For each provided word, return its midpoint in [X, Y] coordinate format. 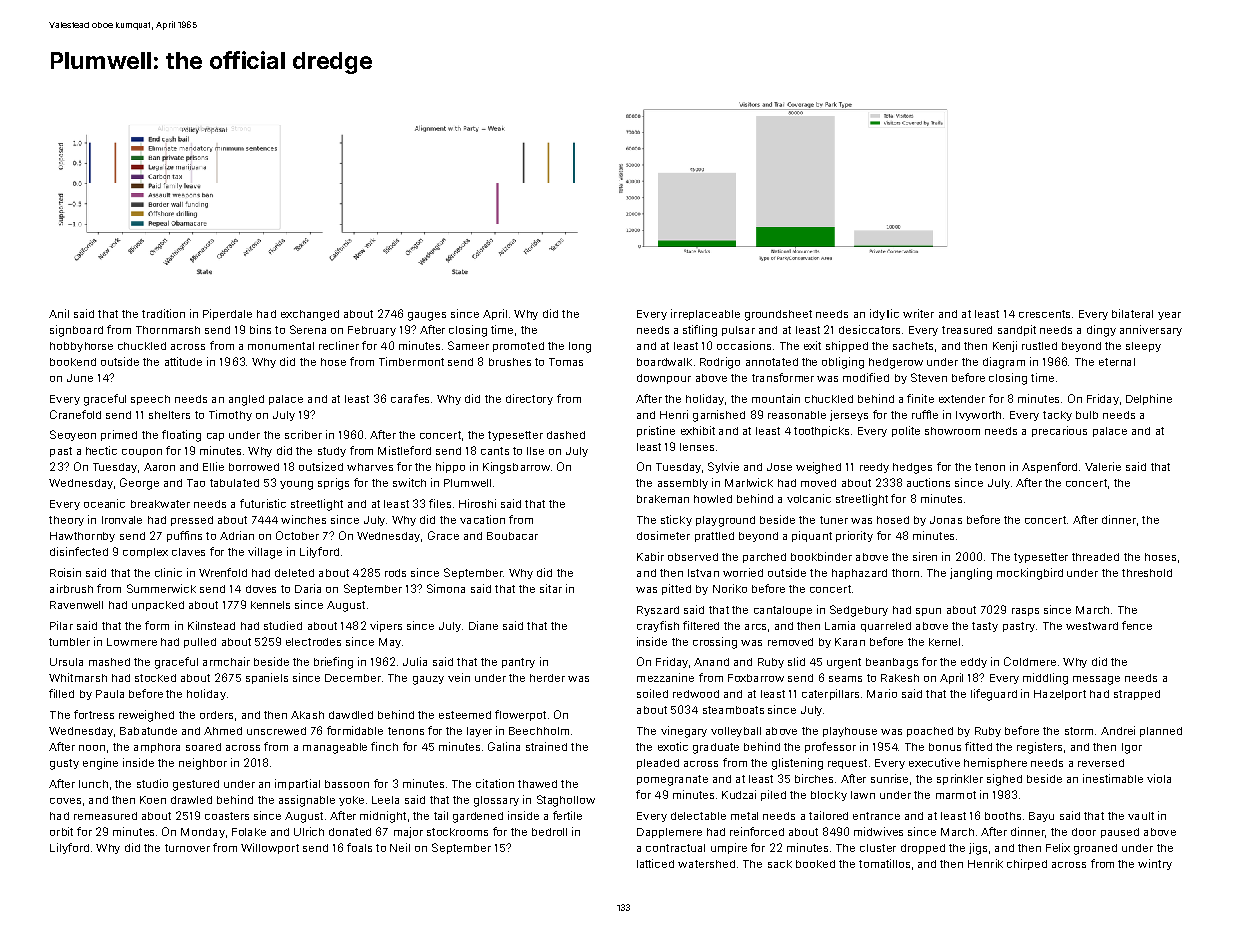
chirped [1027, 864]
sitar [551, 588]
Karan [850, 642]
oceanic [104, 503]
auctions [928, 482]
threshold [1147, 573]
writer [918, 313]
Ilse [535, 451]
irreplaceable [705, 314]
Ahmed [223, 731]
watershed [706, 864]
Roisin [65, 572]
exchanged [310, 315]
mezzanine [665, 677]
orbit [61, 831]
